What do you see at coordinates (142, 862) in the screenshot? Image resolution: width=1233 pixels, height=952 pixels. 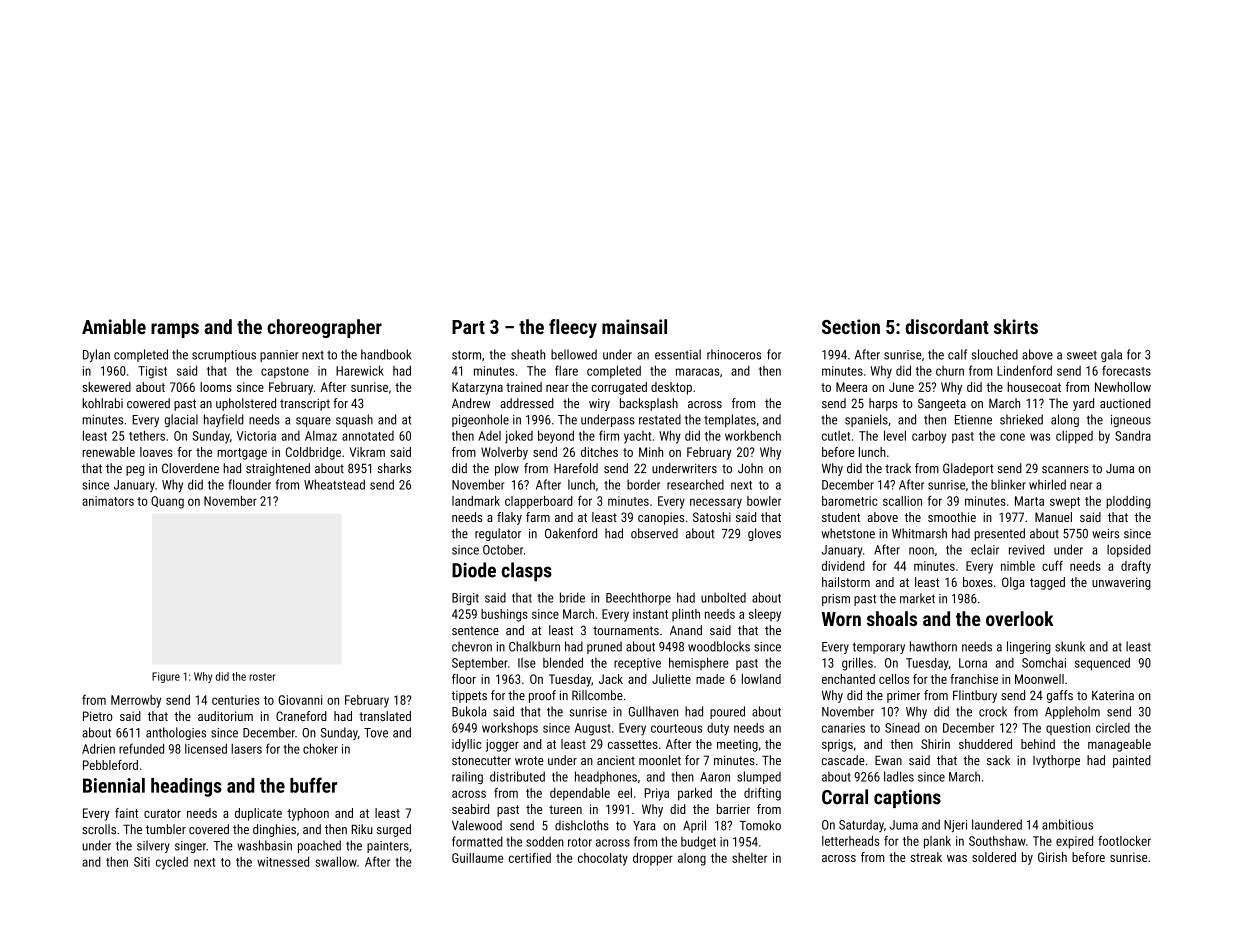 I see `Siti` at bounding box center [142, 862].
